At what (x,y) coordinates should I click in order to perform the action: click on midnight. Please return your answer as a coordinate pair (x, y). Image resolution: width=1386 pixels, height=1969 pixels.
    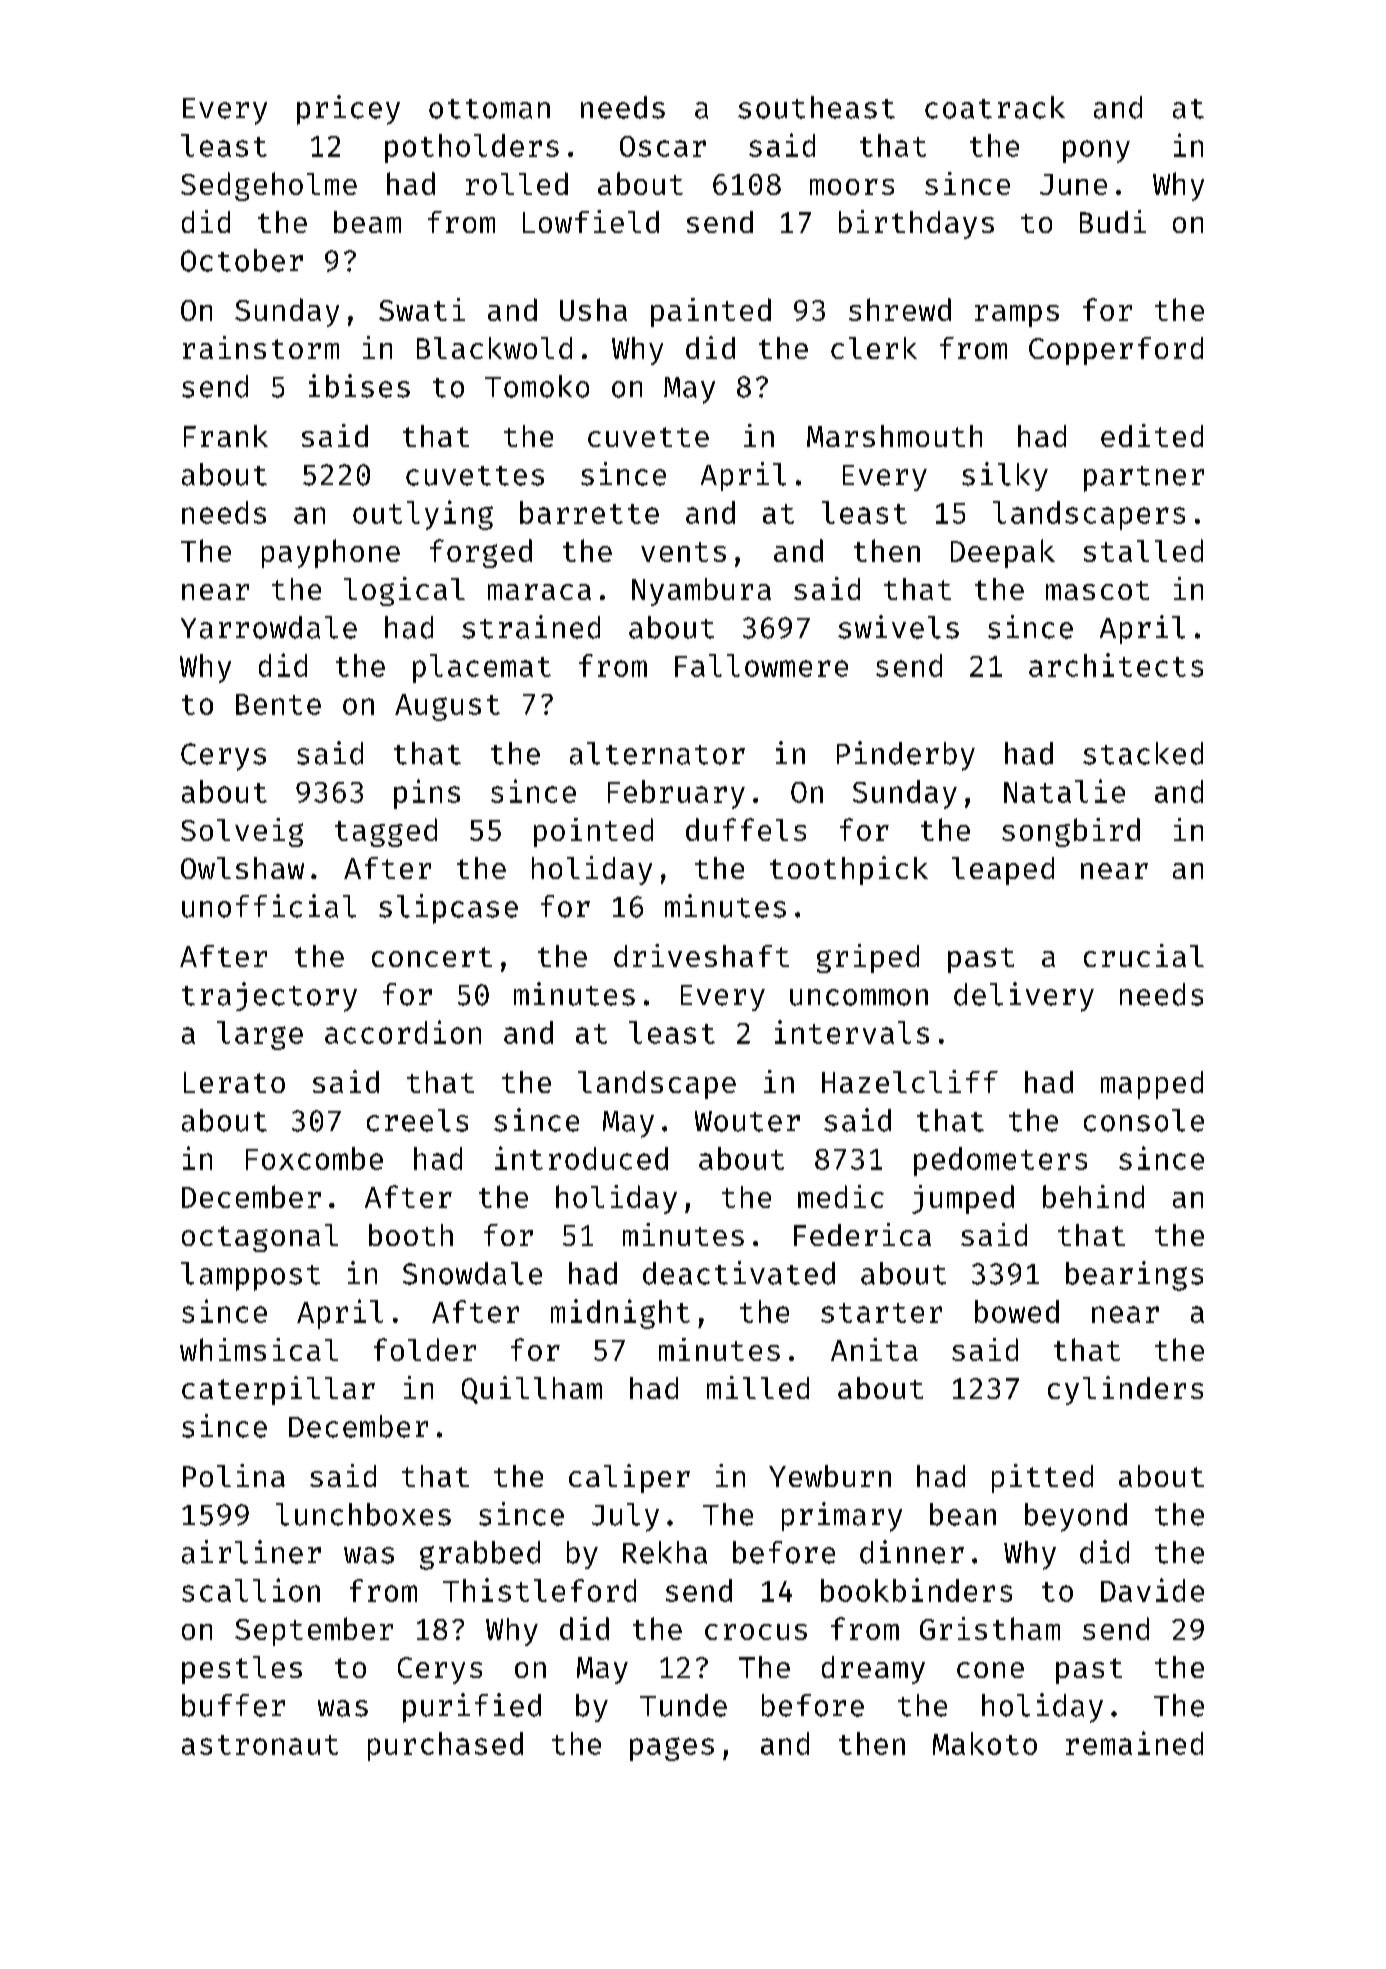
    Looking at the image, I should click on (620, 1314).
